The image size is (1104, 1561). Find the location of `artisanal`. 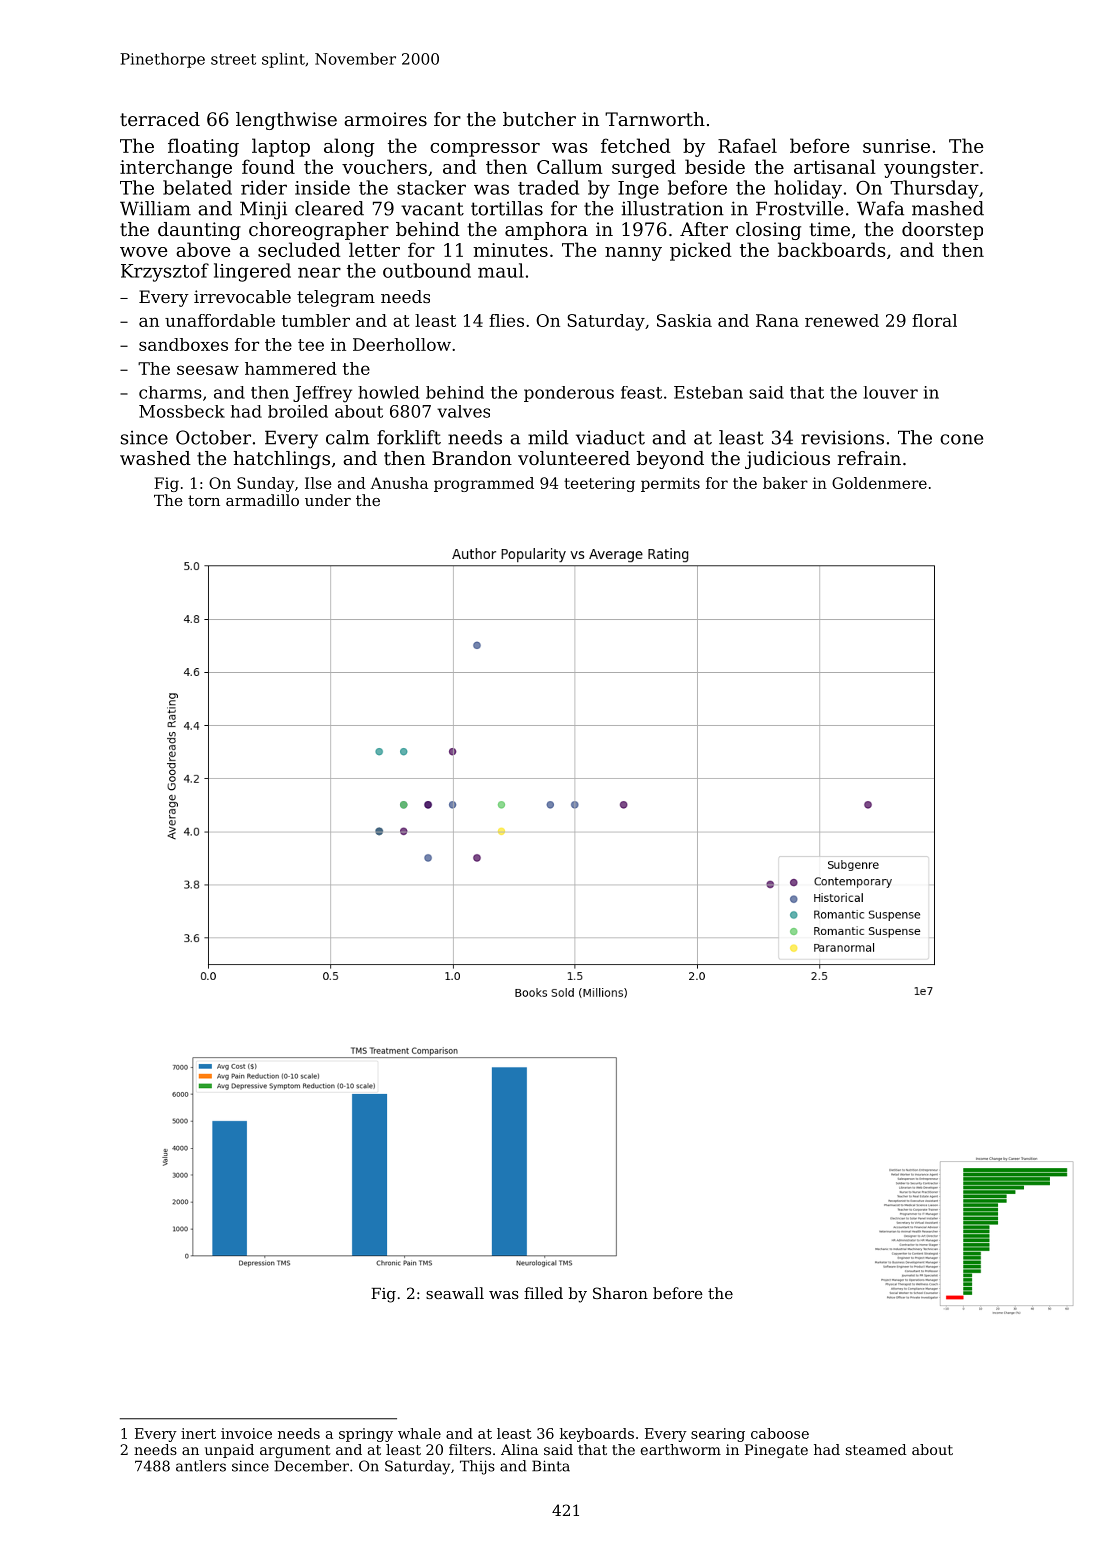

artisanal is located at coordinates (835, 166).
